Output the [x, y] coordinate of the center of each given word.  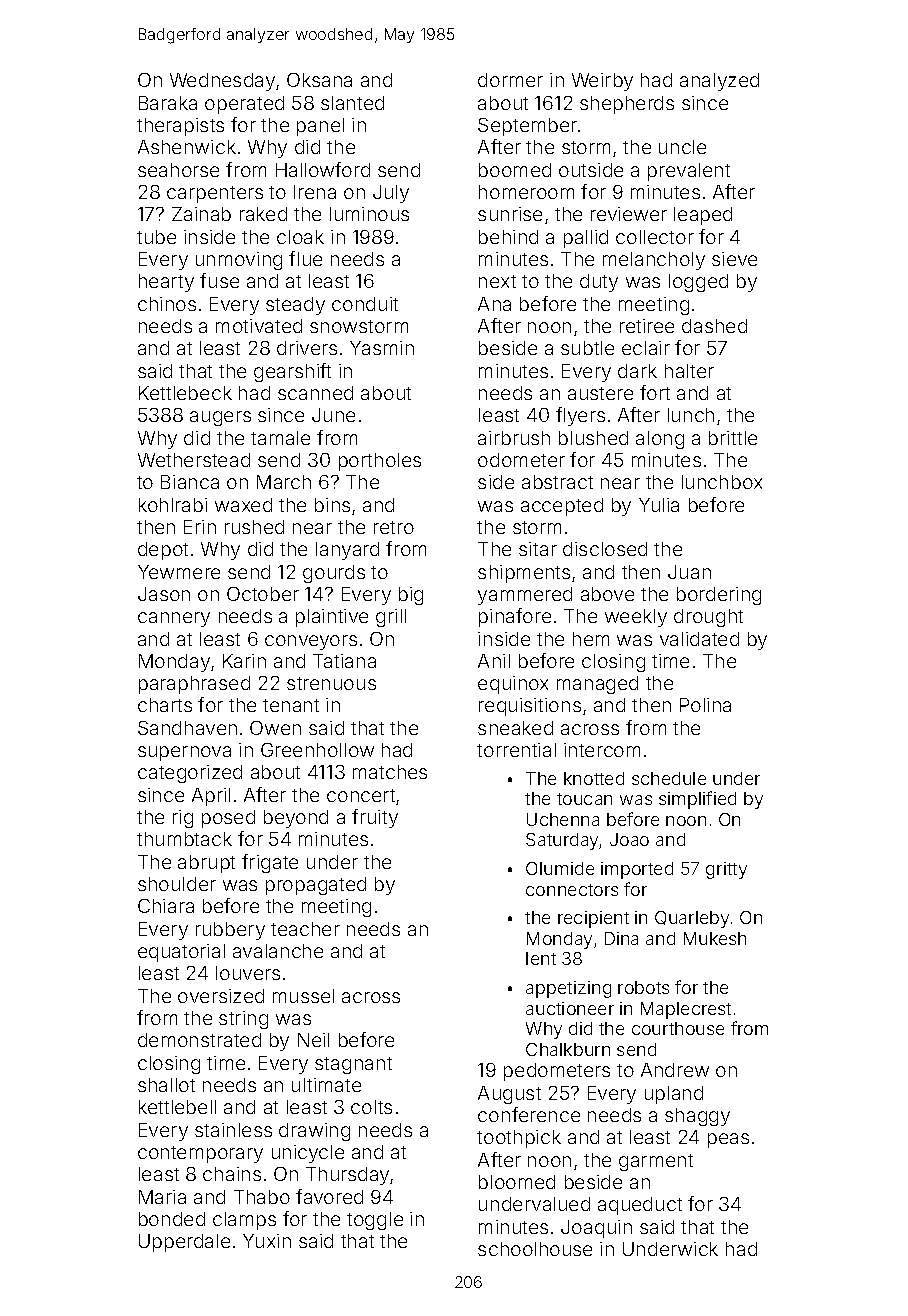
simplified [697, 800]
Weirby [602, 82]
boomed [515, 170]
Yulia [659, 505]
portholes [380, 462]
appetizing [568, 989]
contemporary [200, 1154]
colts [371, 1107]
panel [320, 127]
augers [220, 418]
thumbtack [184, 839]
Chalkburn [568, 1049]
